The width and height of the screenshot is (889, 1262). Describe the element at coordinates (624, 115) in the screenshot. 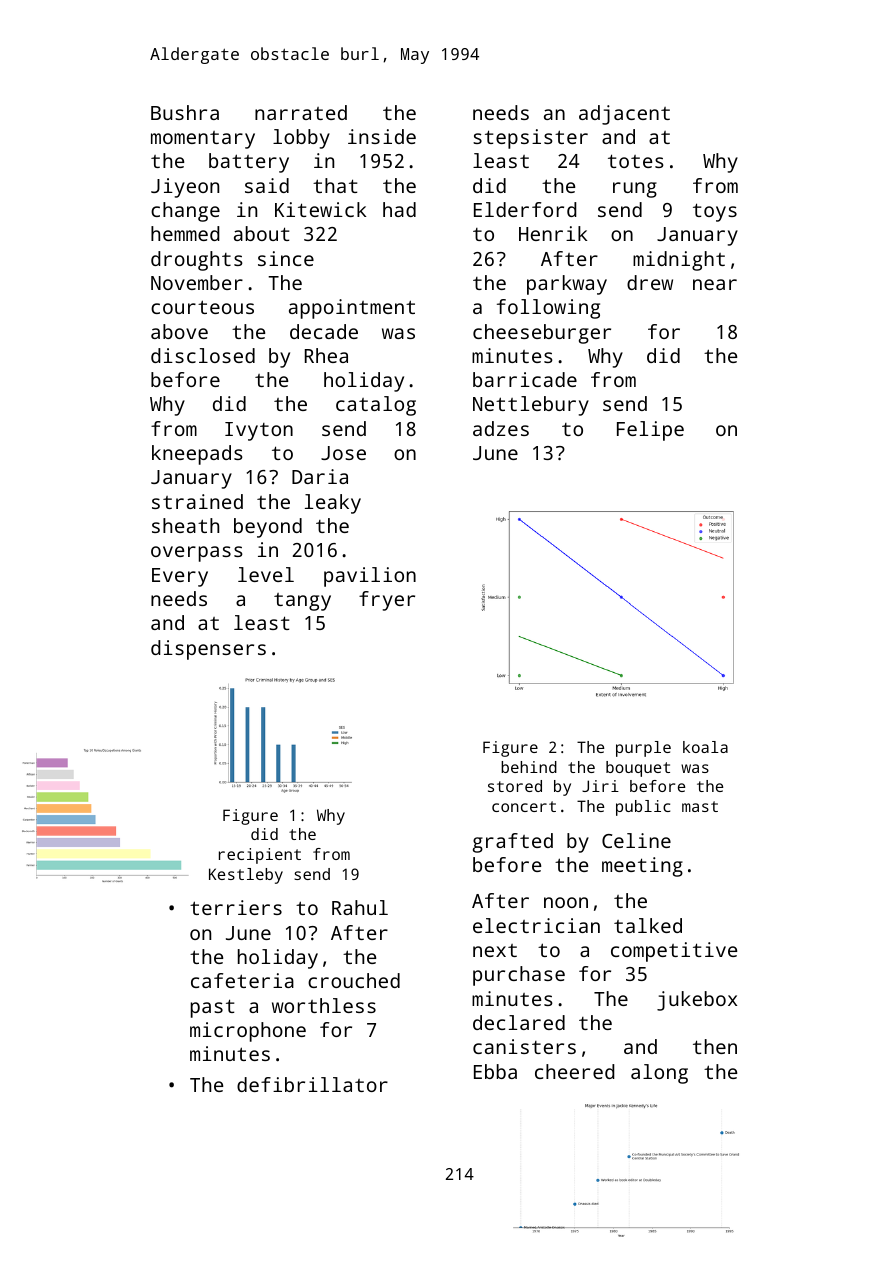

I see `adjacent` at that location.
